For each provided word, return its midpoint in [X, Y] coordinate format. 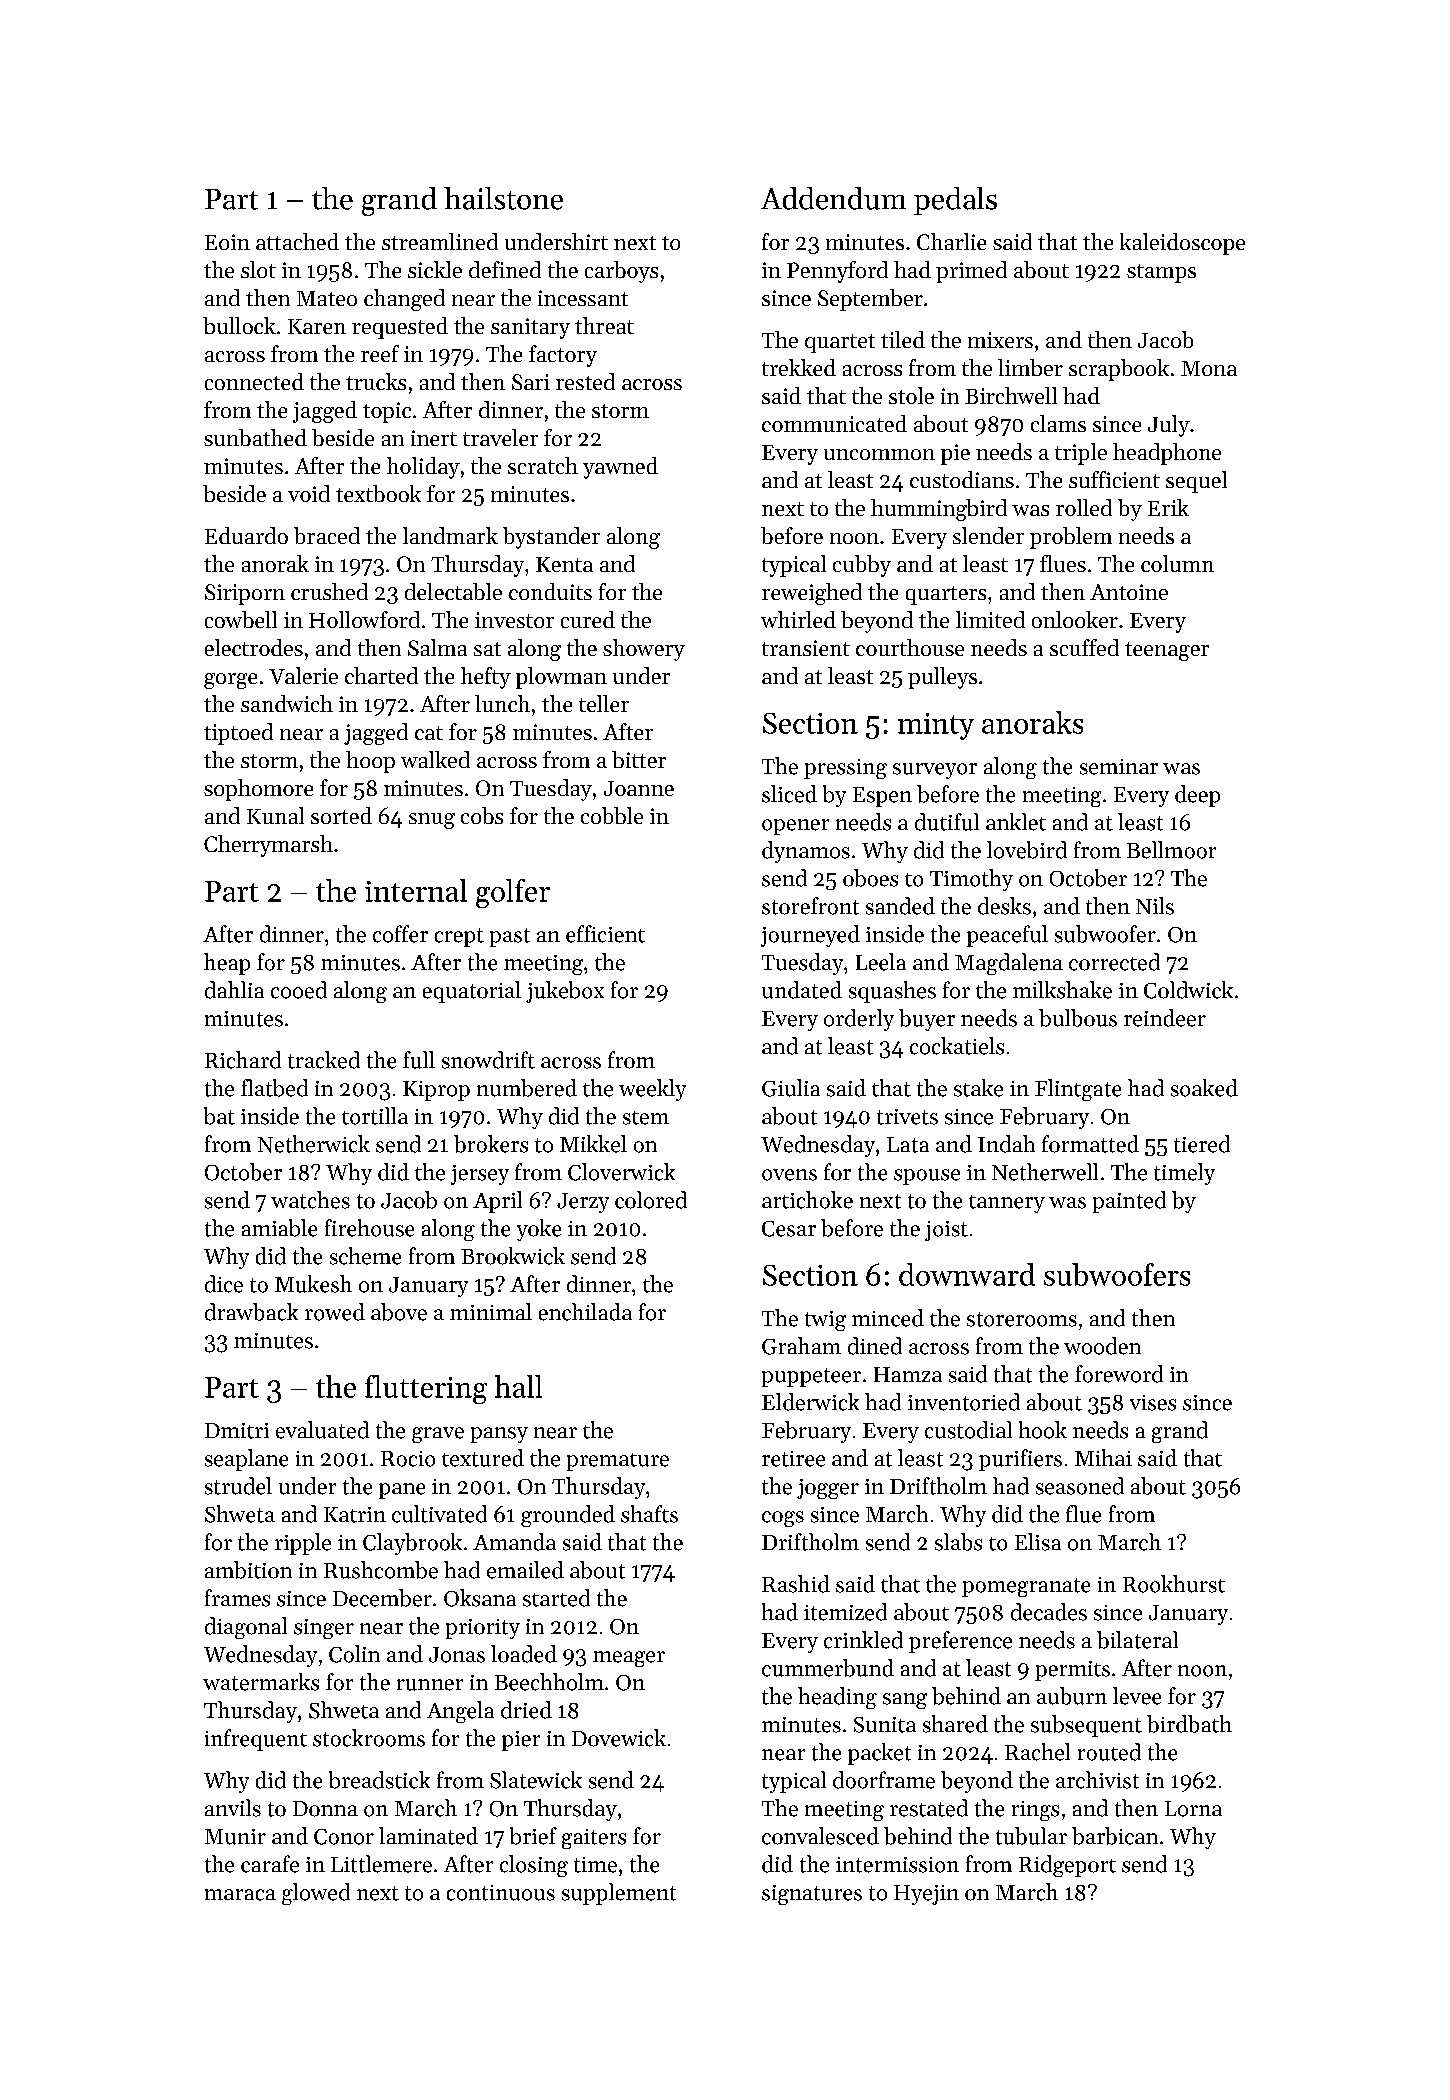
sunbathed [255, 437]
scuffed [1084, 647]
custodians [962, 479]
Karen [317, 326]
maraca [240, 1895]
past [510, 937]
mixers [1000, 340]
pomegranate [1026, 1587]
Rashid [796, 1584]
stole [911, 395]
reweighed [812, 594]
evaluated [322, 1430]
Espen [882, 797]
